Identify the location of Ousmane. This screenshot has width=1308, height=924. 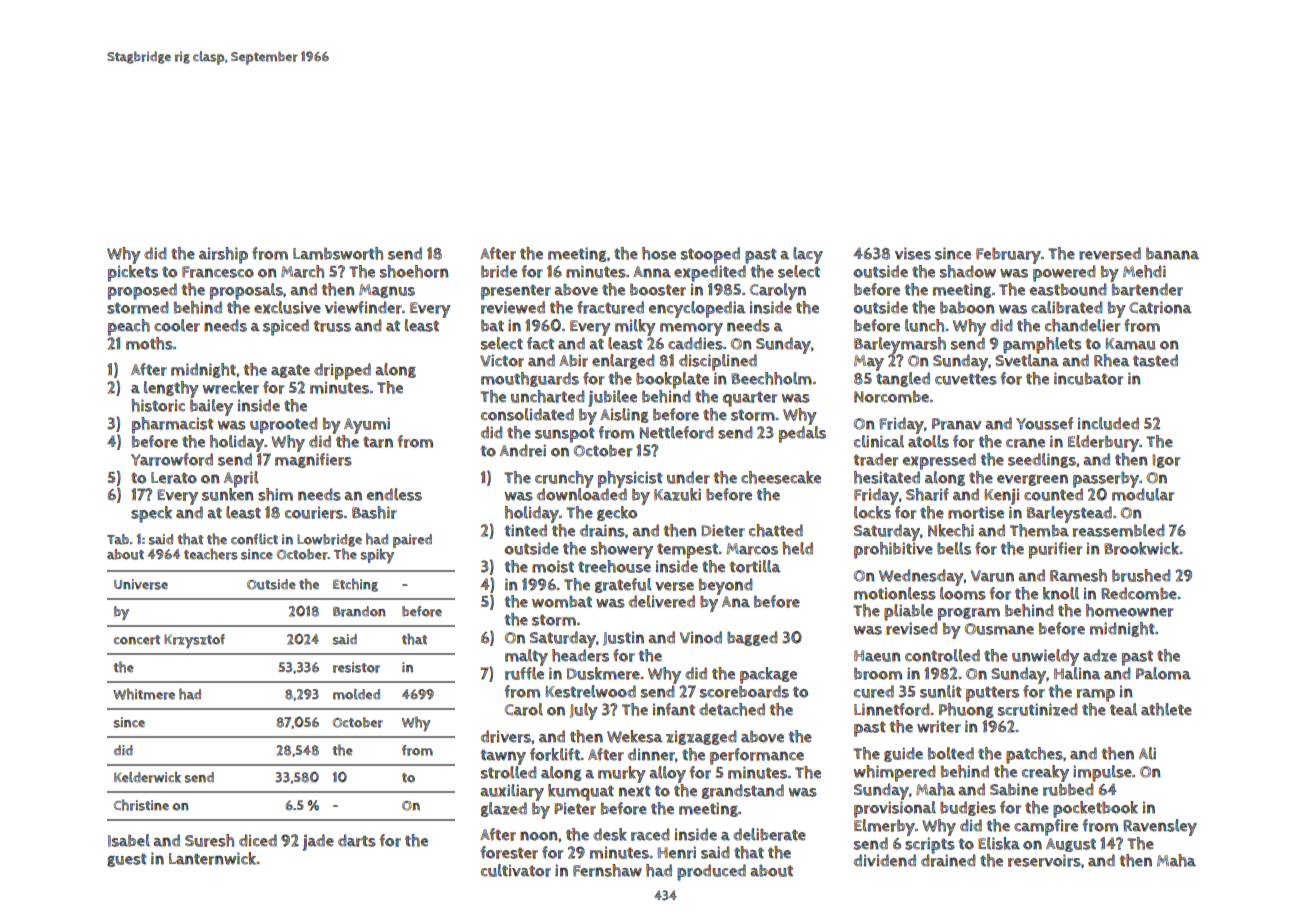
(999, 629).
